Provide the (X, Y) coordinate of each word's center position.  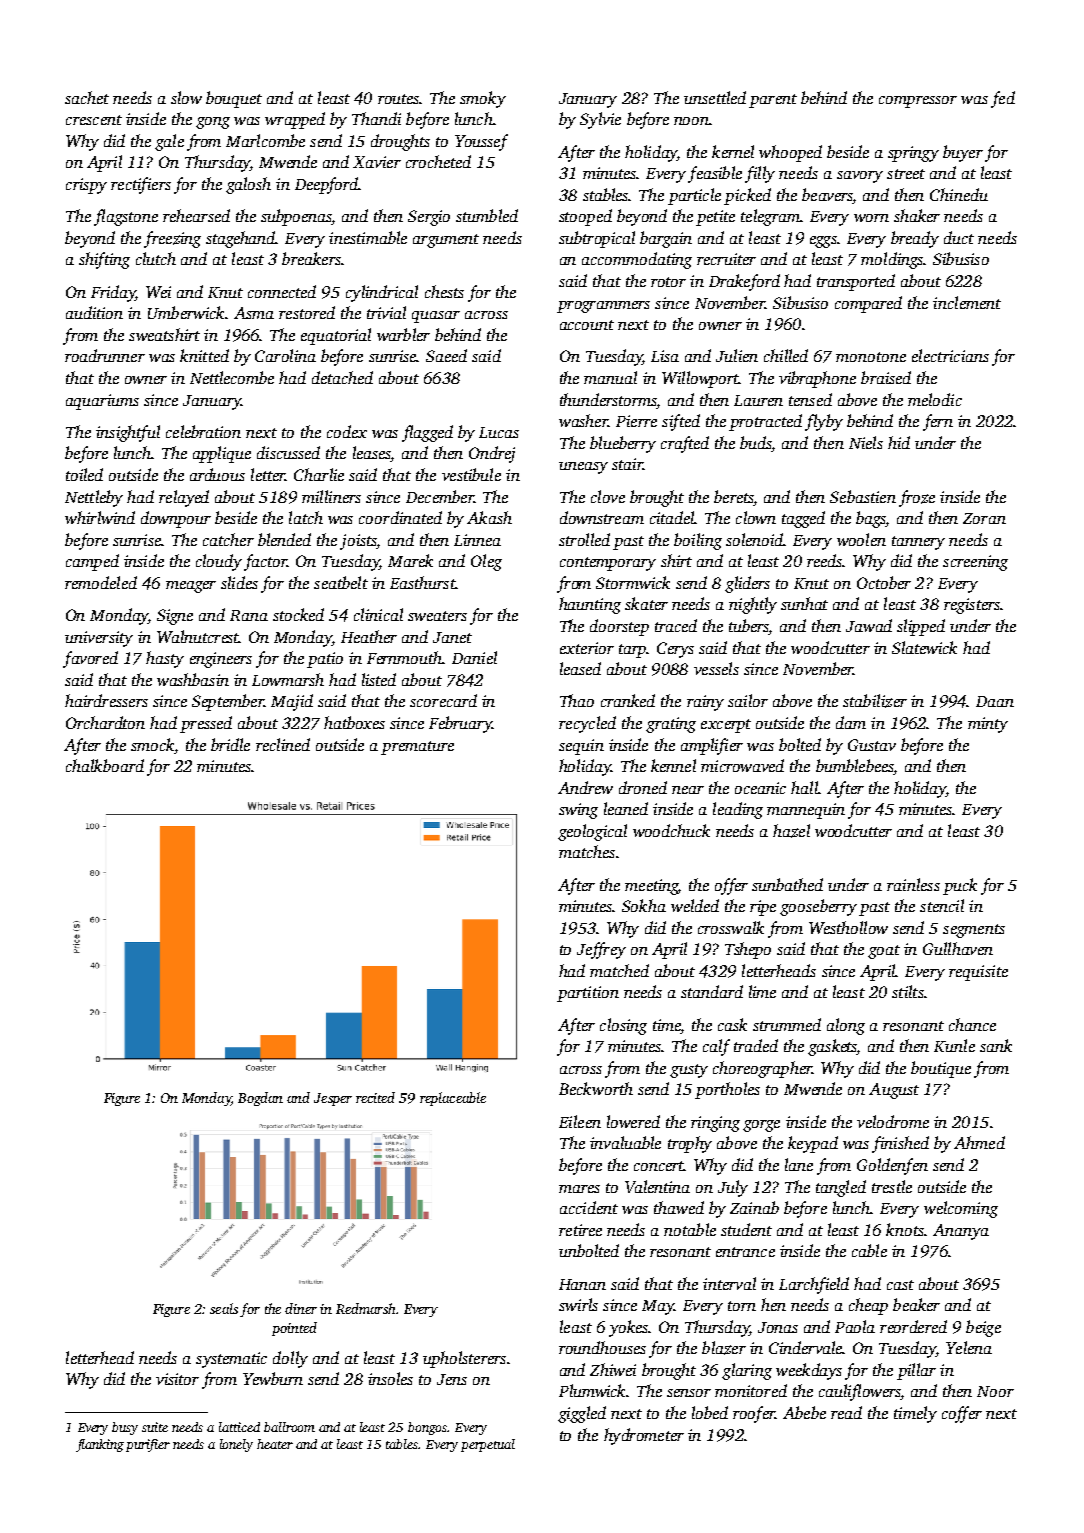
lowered (633, 1121)
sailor (748, 700)
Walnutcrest (198, 636)
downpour (176, 519)
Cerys (675, 650)
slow (186, 97)
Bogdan (260, 1099)
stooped (585, 217)
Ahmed (979, 1142)
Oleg (486, 562)
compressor (918, 102)
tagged (803, 519)
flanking (100, 1445)
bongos (427, 1428)
